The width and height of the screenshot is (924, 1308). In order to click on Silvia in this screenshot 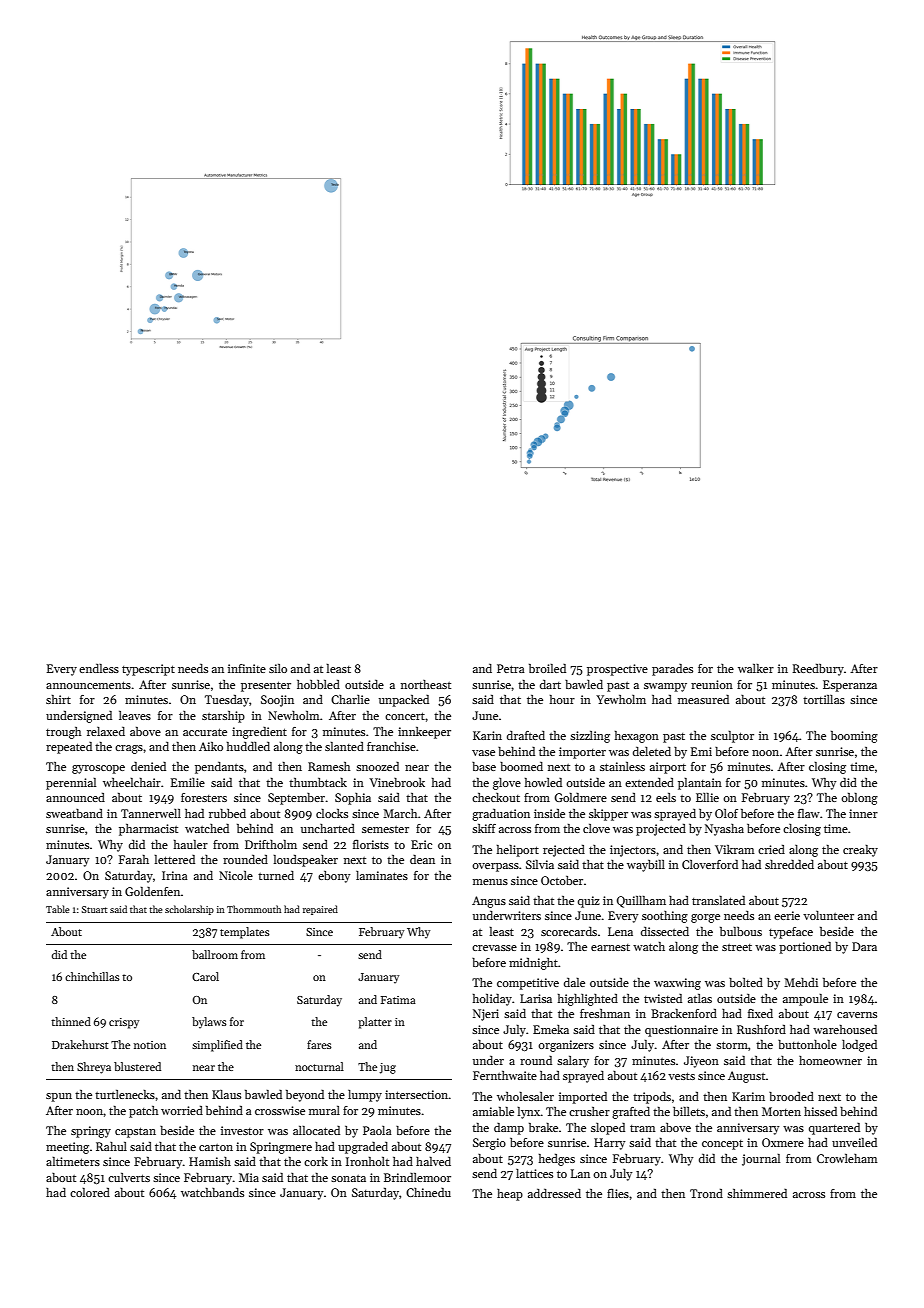, I will do `click(540, 864)`.
